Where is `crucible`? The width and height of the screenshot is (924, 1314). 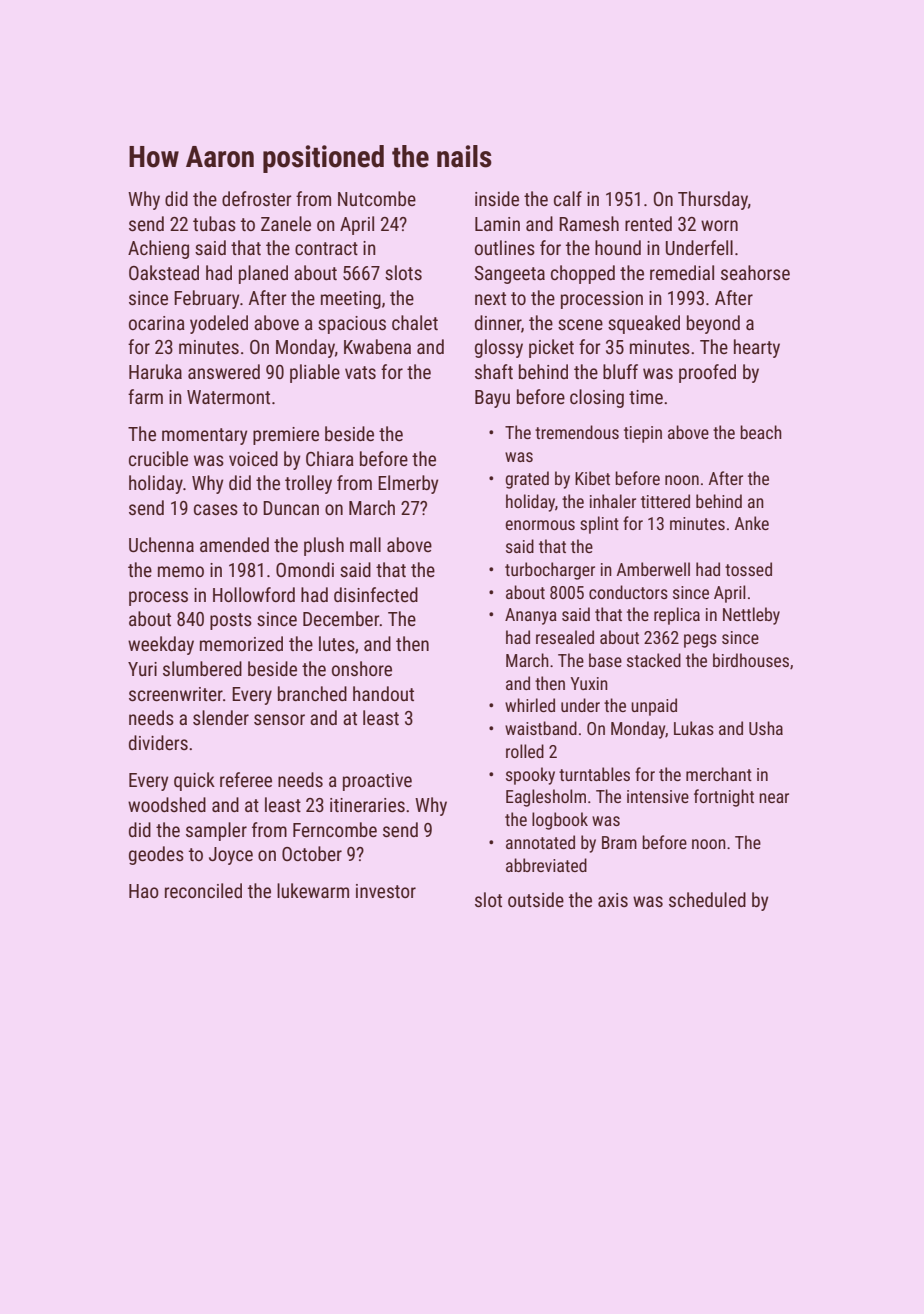 crucible is located at coordinates (158, 458).
